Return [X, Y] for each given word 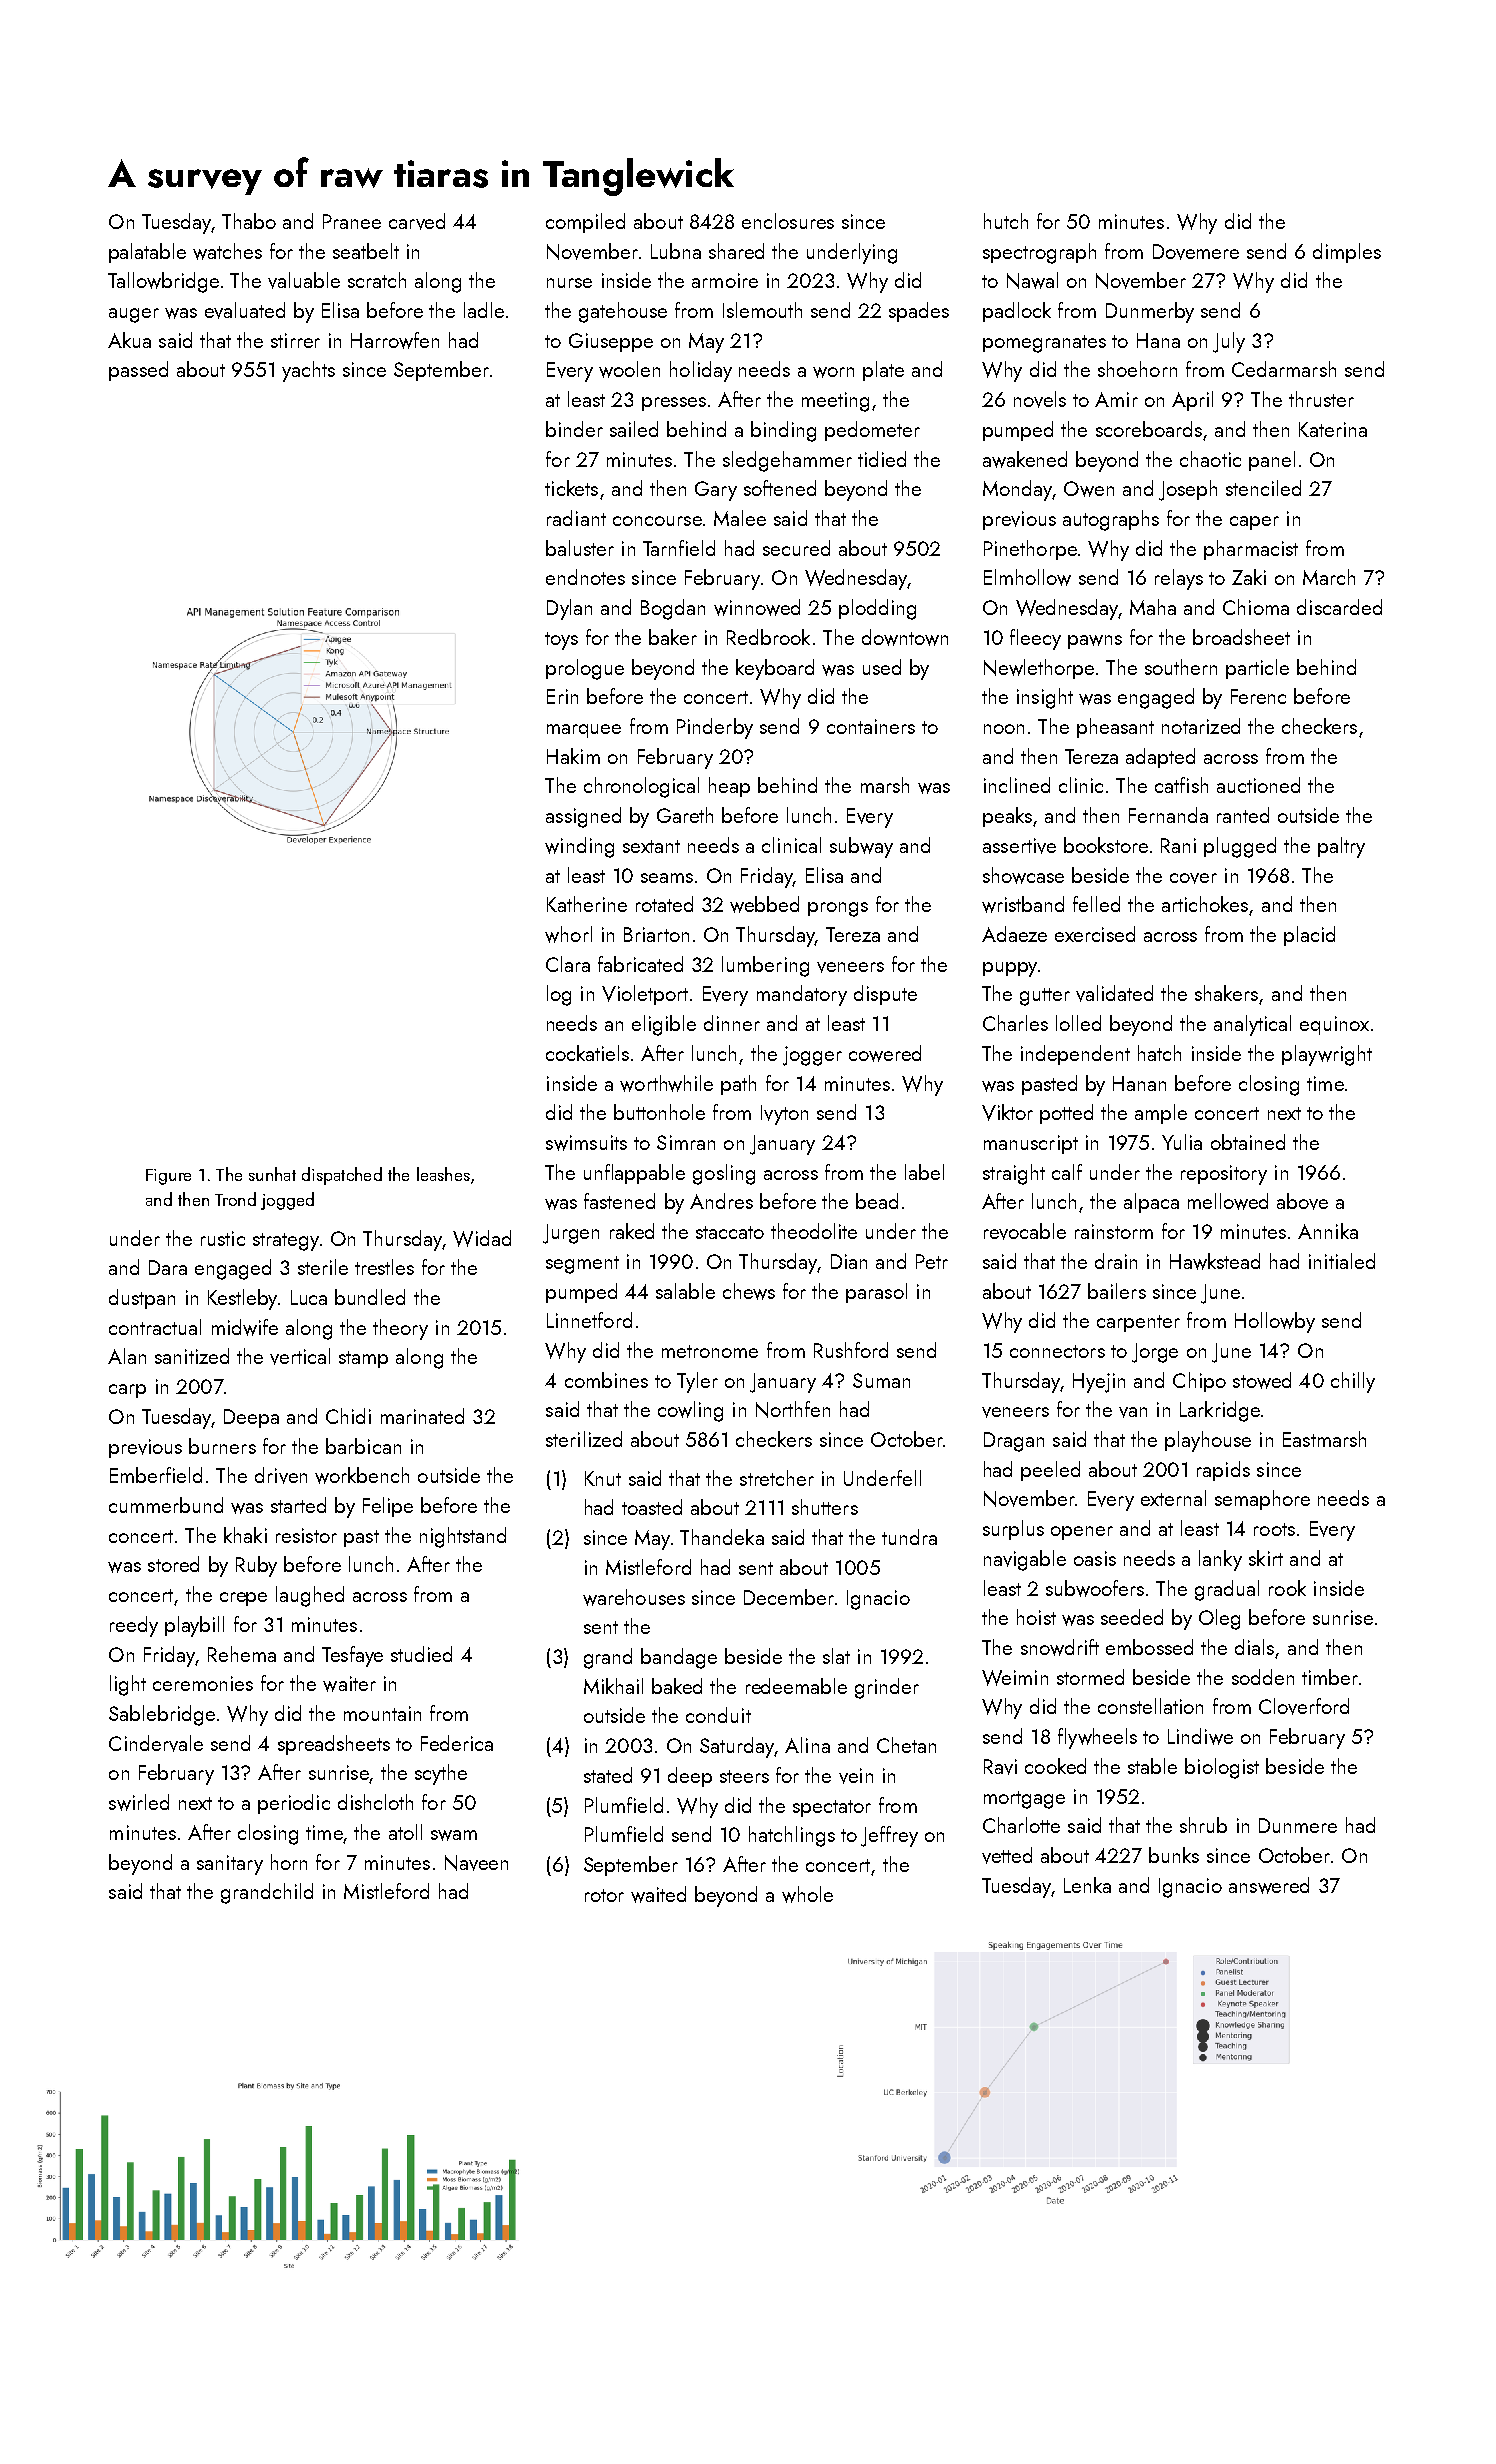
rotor [604, 1895]
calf [1067, 1172]
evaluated [245, 310]
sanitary [230, 1865]
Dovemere [1196, 252]
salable [685, 1291]
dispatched [342, 1176]
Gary [716, 491]
